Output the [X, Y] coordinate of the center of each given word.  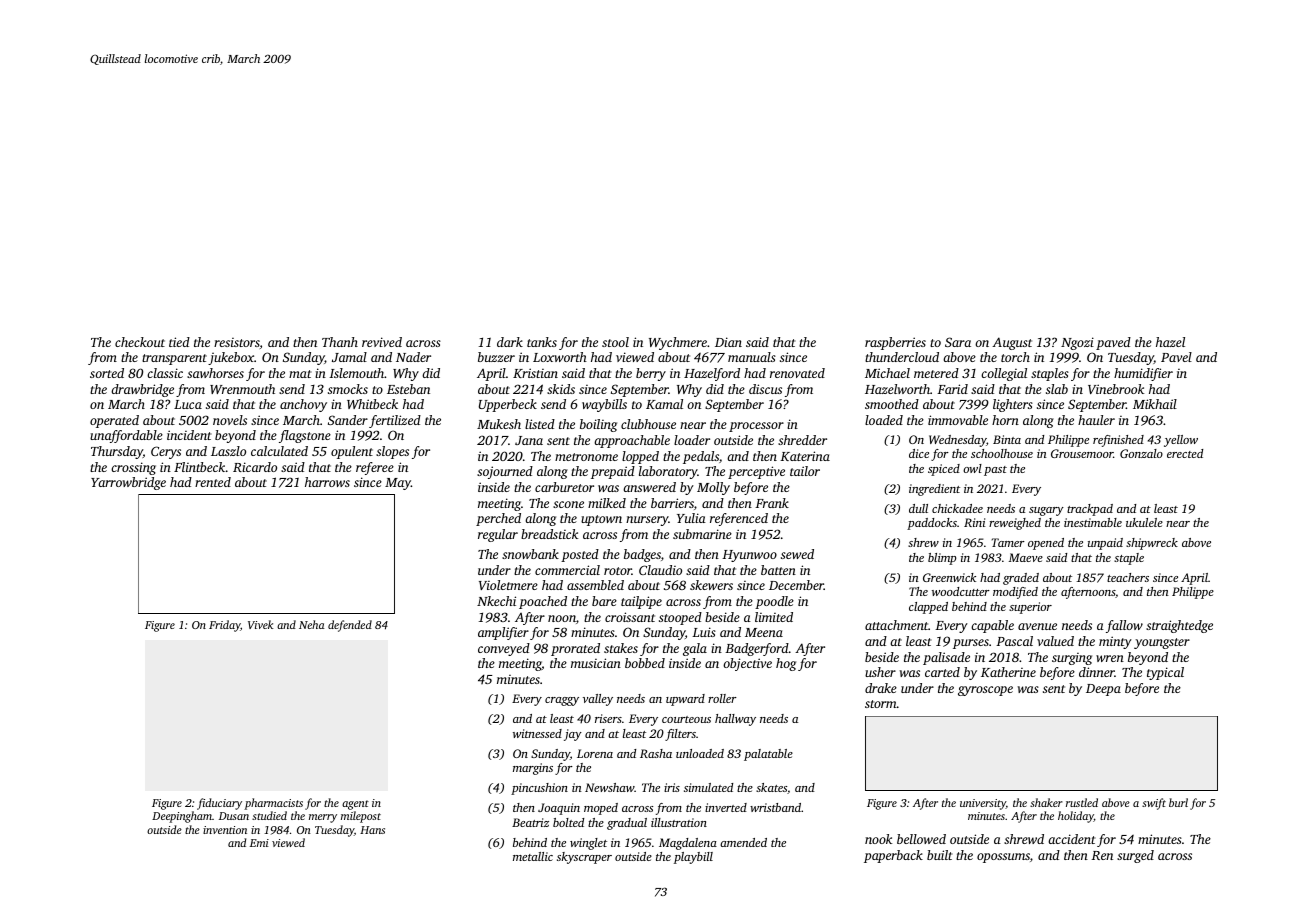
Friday [224, 626]
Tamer [1008, 542]
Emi [259, 843]
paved [1113, 343]
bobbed [645, 663]
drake [881, 688]
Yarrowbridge [128, 483]
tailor [805, 471]
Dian [728, 342]
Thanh [340, 342]
